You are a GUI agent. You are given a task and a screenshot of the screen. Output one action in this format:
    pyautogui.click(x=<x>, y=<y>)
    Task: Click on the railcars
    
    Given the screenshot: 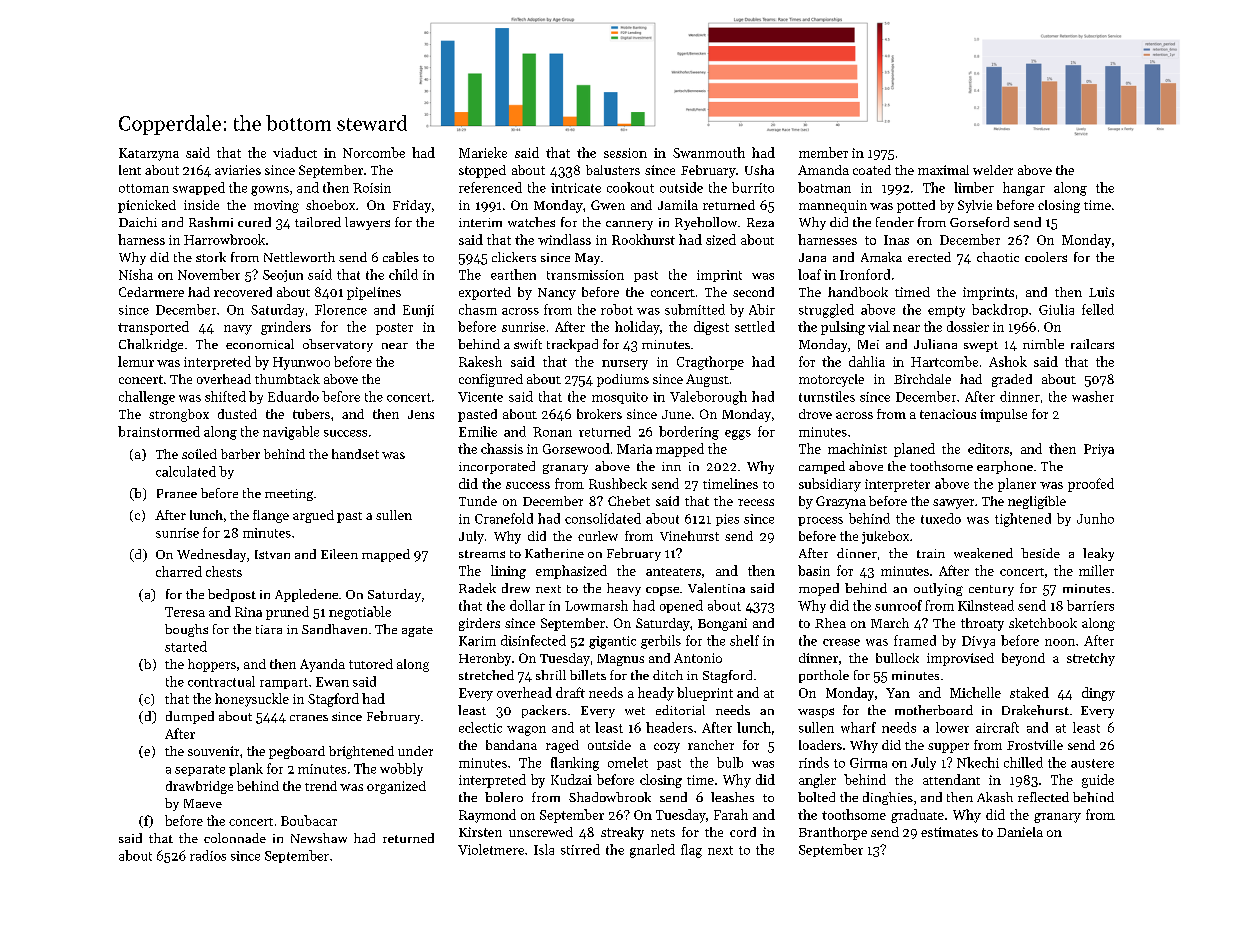 What is the action you would take?
    pyautogui.click(x=1092, y=344)
